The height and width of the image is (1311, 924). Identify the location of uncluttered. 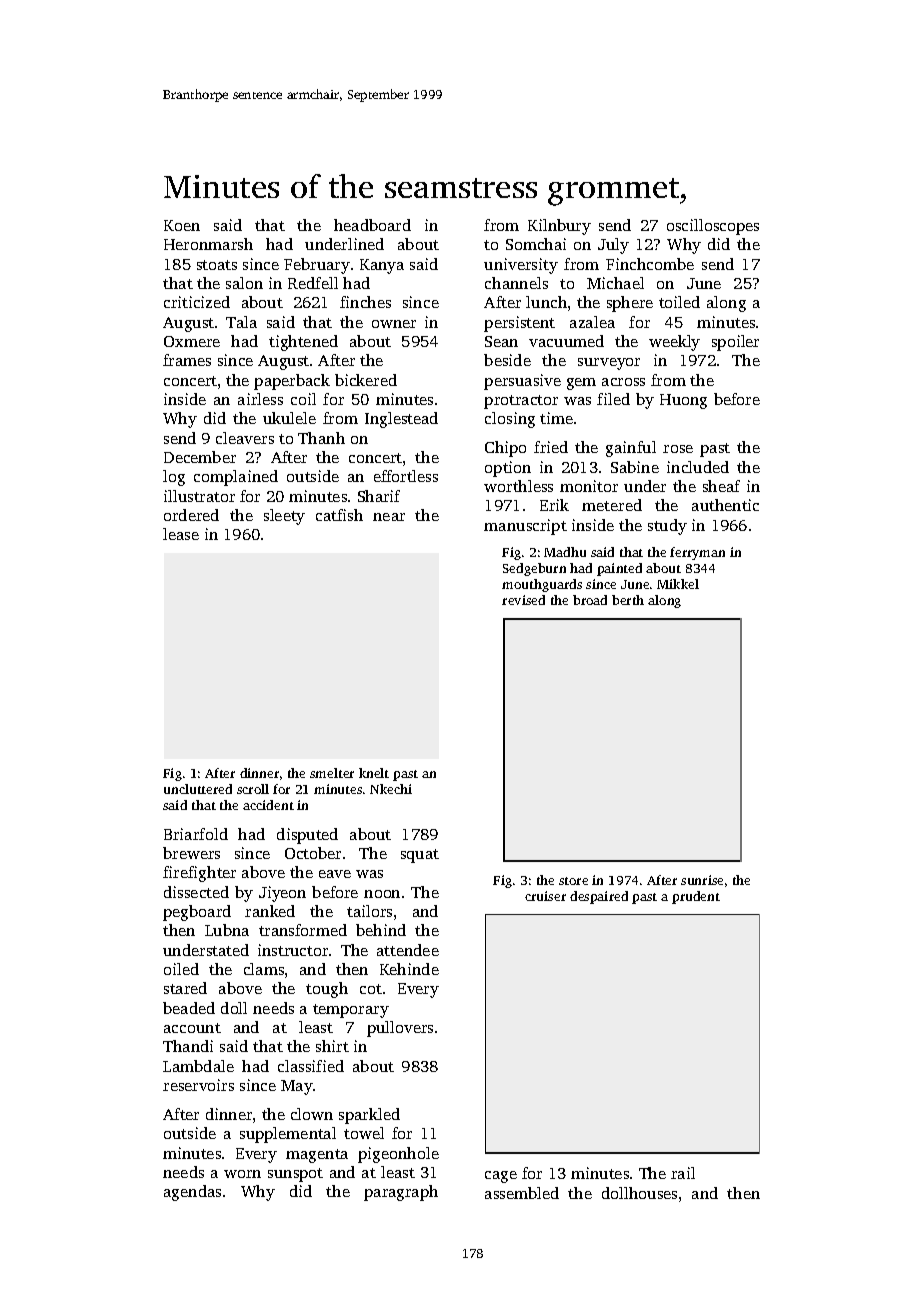
(198, 789).
